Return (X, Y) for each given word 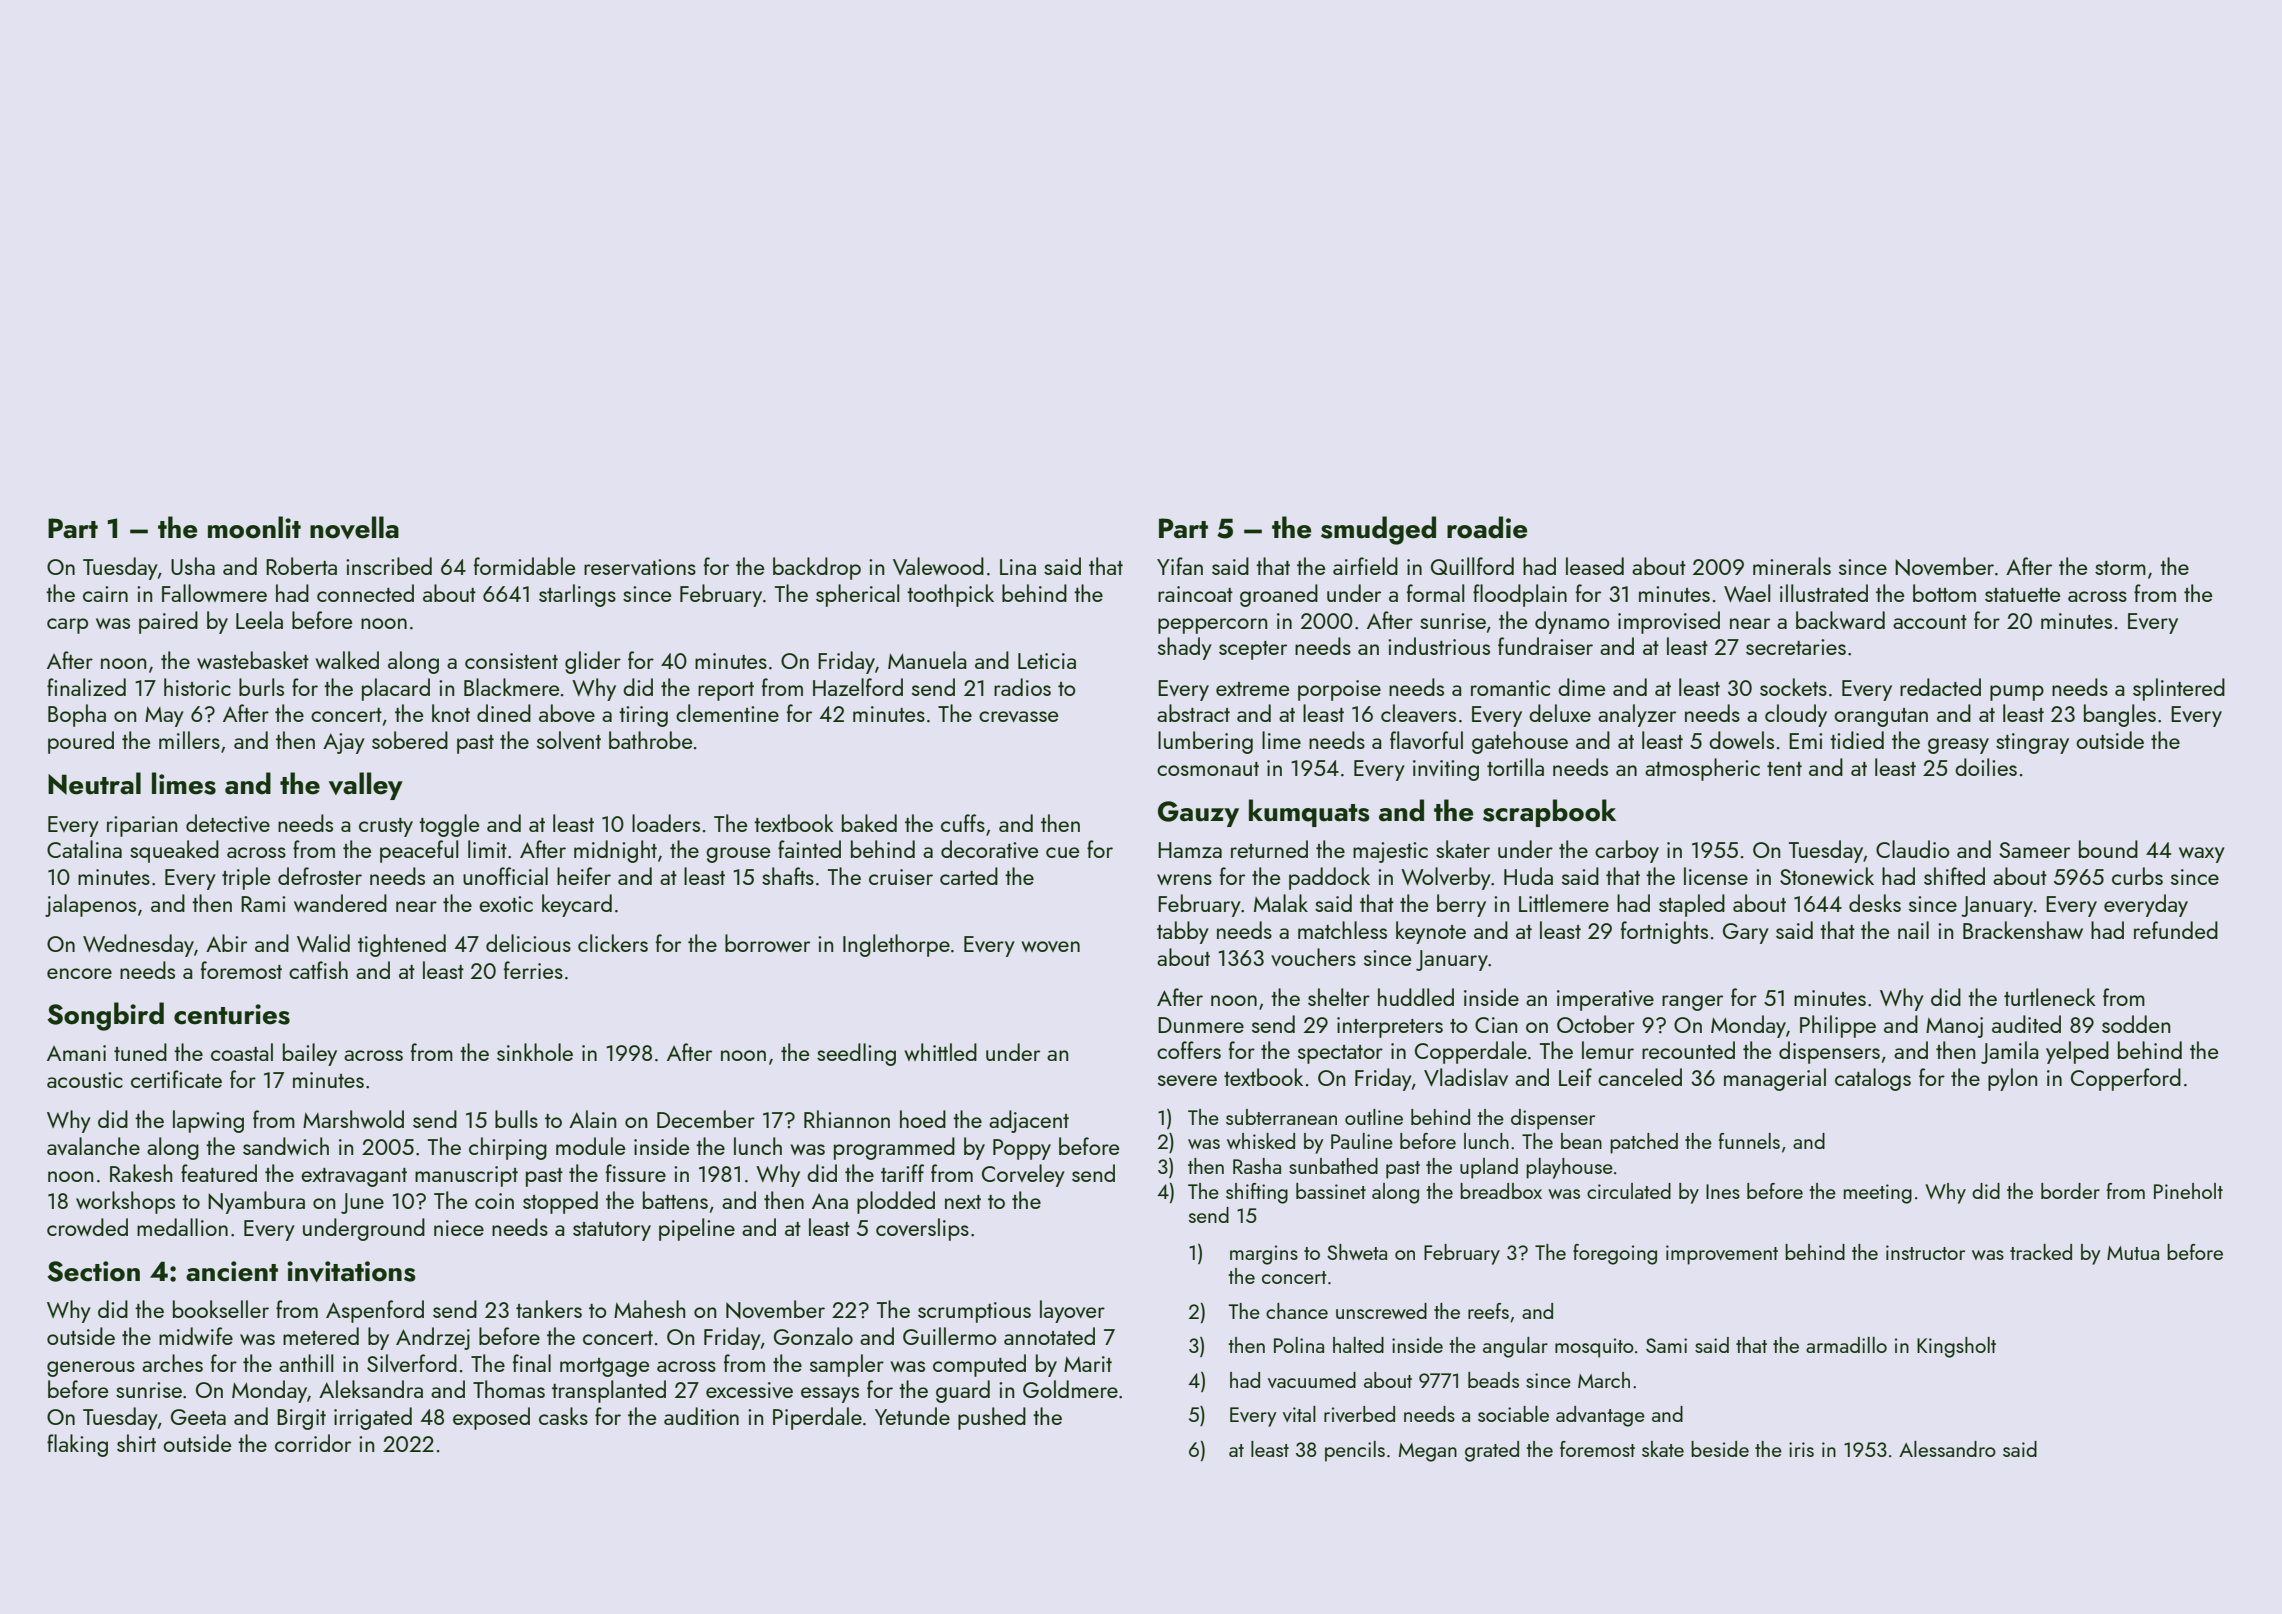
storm (2120, 568)
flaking (77, 1445)
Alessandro (1947, 1449)
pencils (1355, 1451)
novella (354, 527)
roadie (1487, 527)
